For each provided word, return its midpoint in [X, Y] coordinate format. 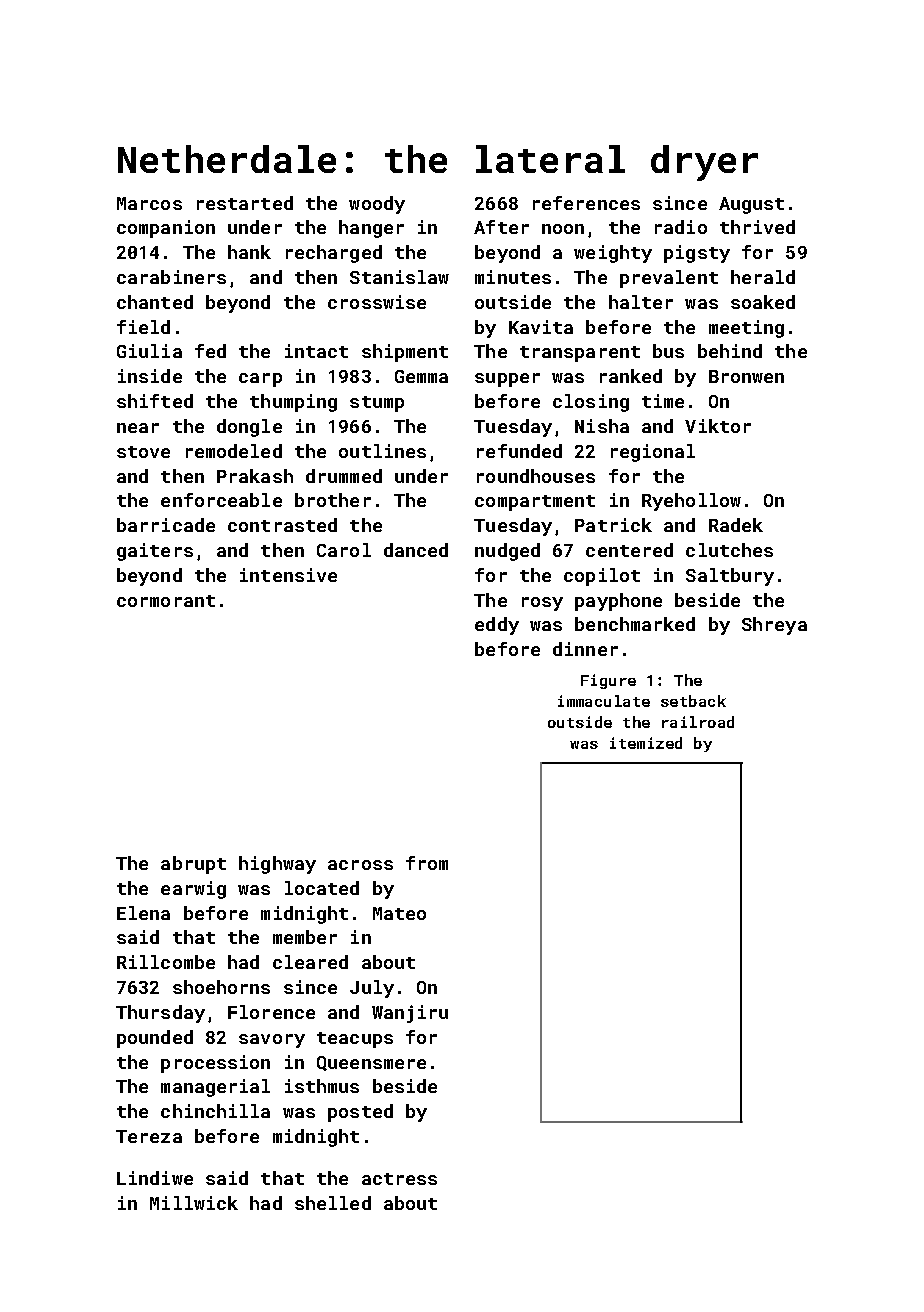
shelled [333, 1203]
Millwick [194, 1203]
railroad [698, 722]
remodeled [234, 451]
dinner [585, 649]
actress [399, 1179]
